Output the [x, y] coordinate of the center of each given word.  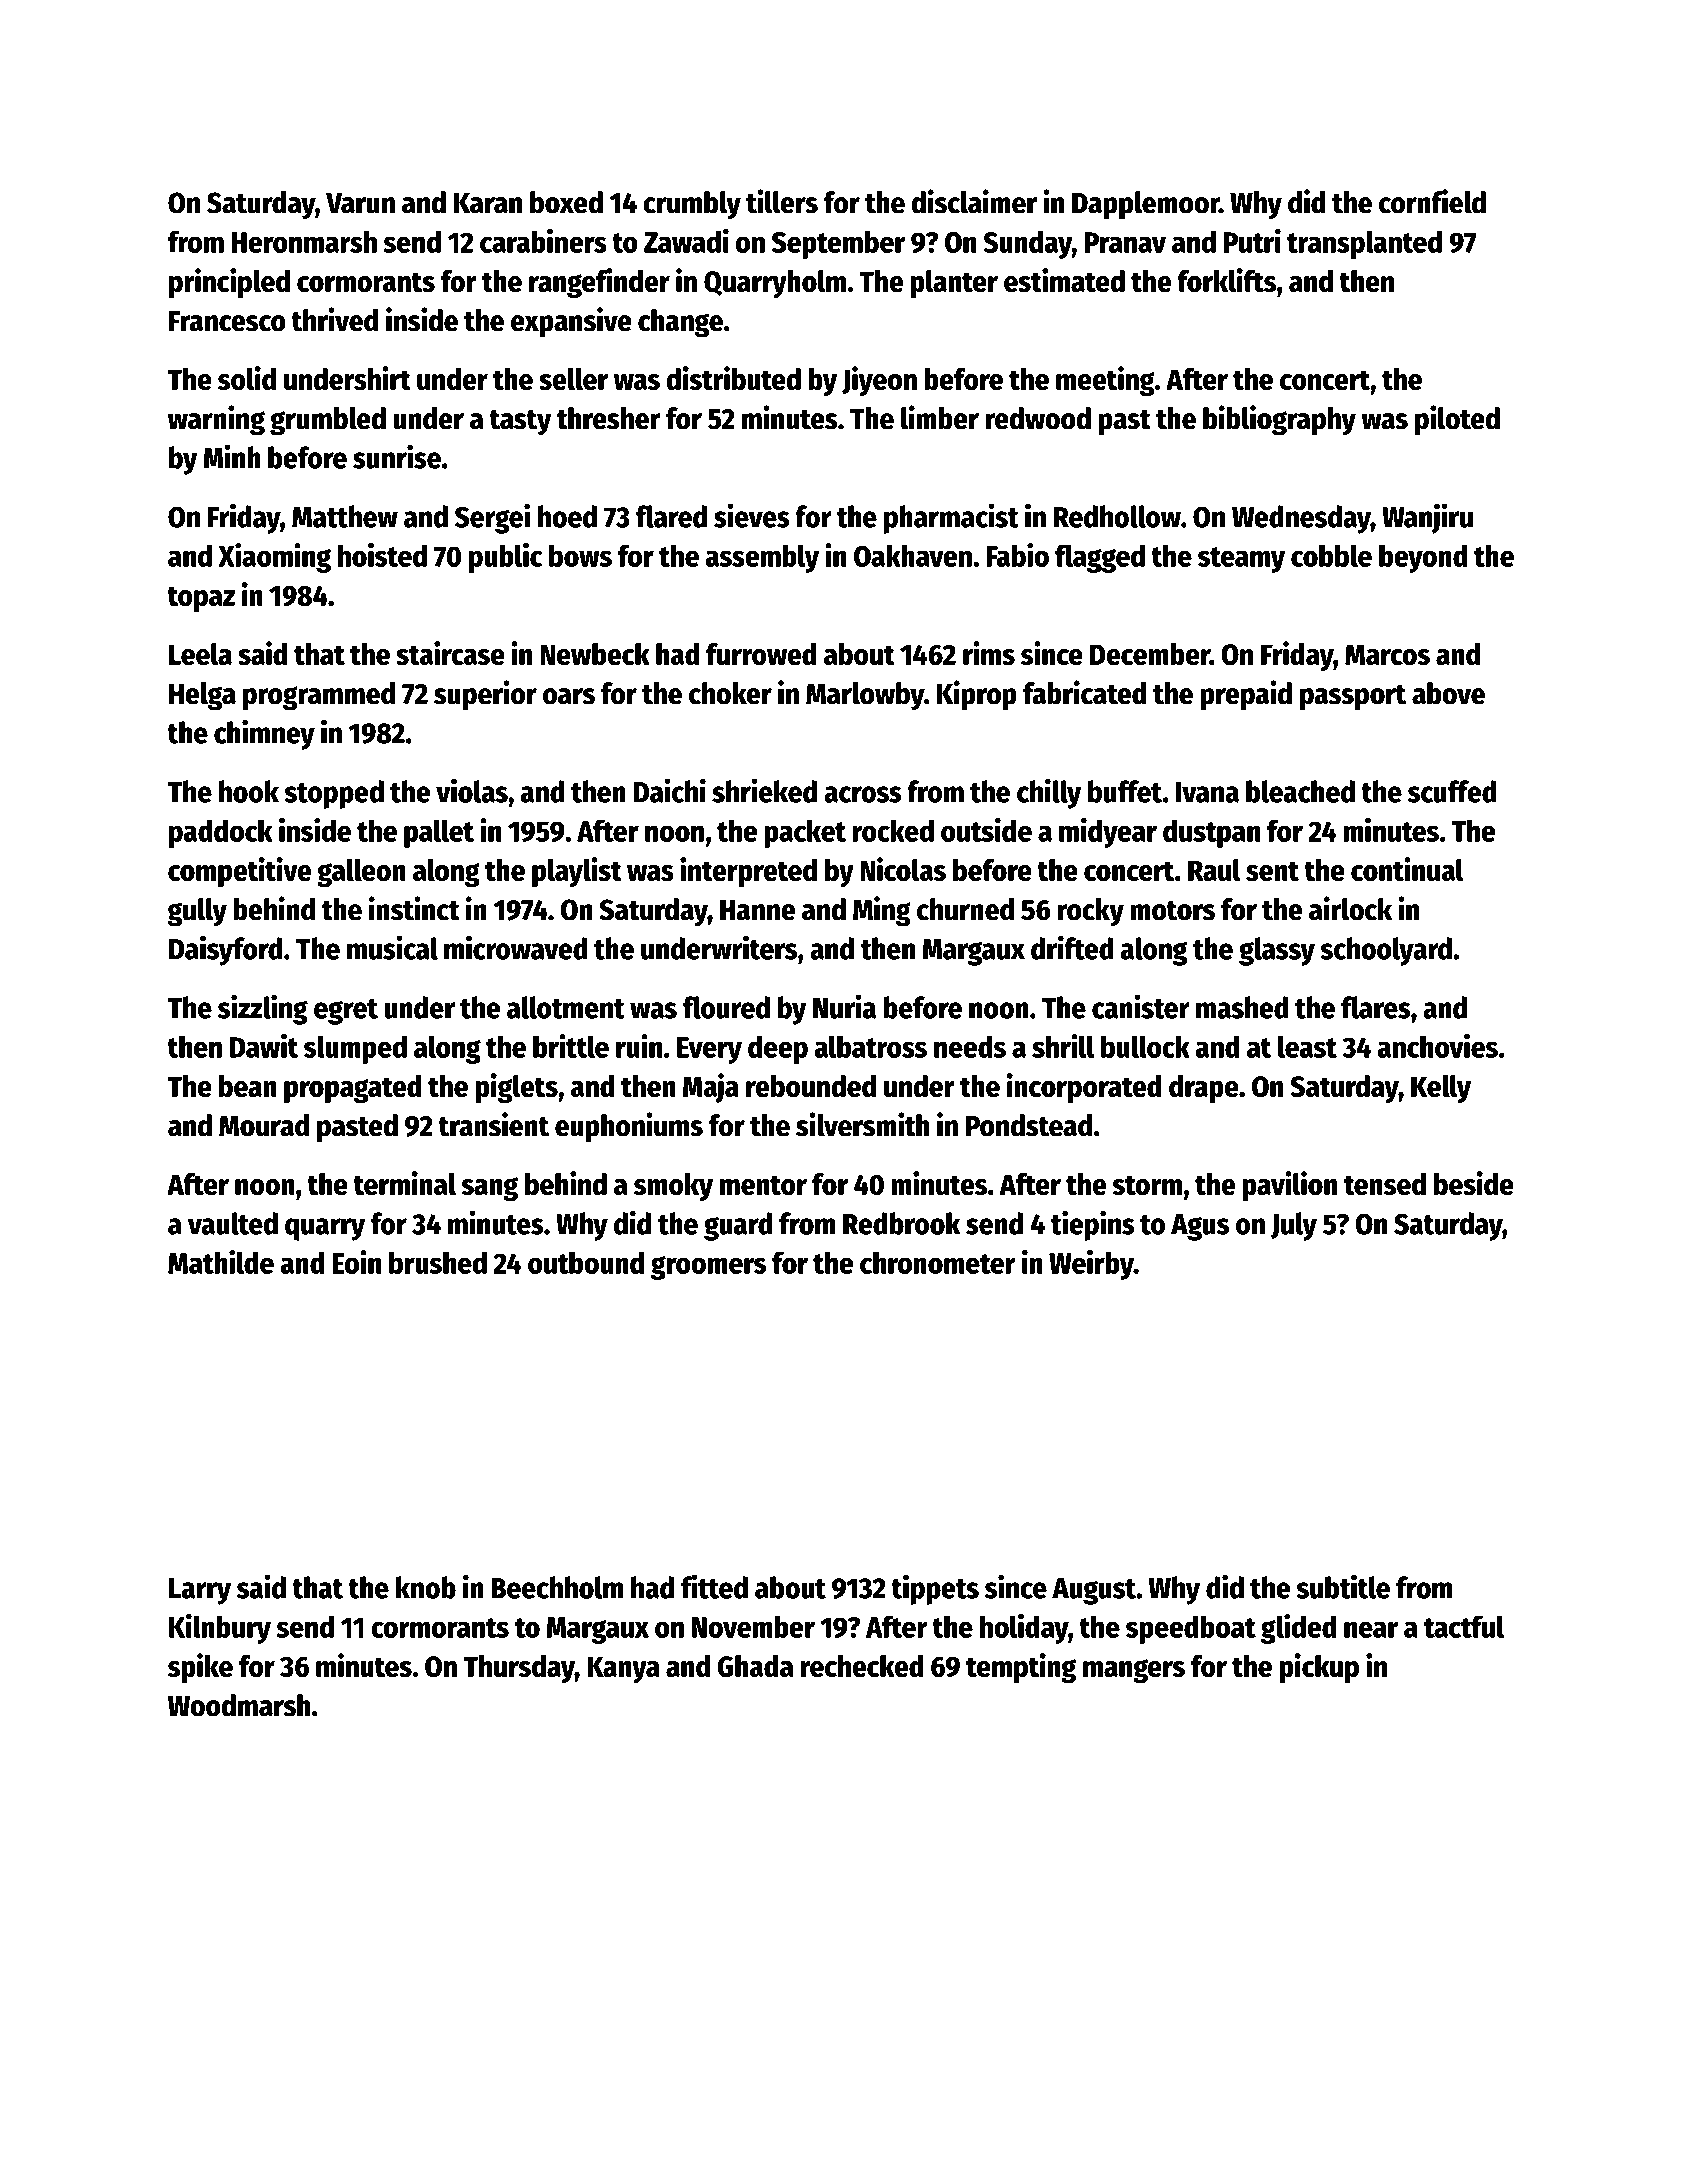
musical [392, 947]
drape [1204, 1089]
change [680, 323]
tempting [1021, 1668]
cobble [1331, 555]
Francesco [227, 321]
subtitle [1343, 1586]
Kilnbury [220, 1629]
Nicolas [903, 869]
